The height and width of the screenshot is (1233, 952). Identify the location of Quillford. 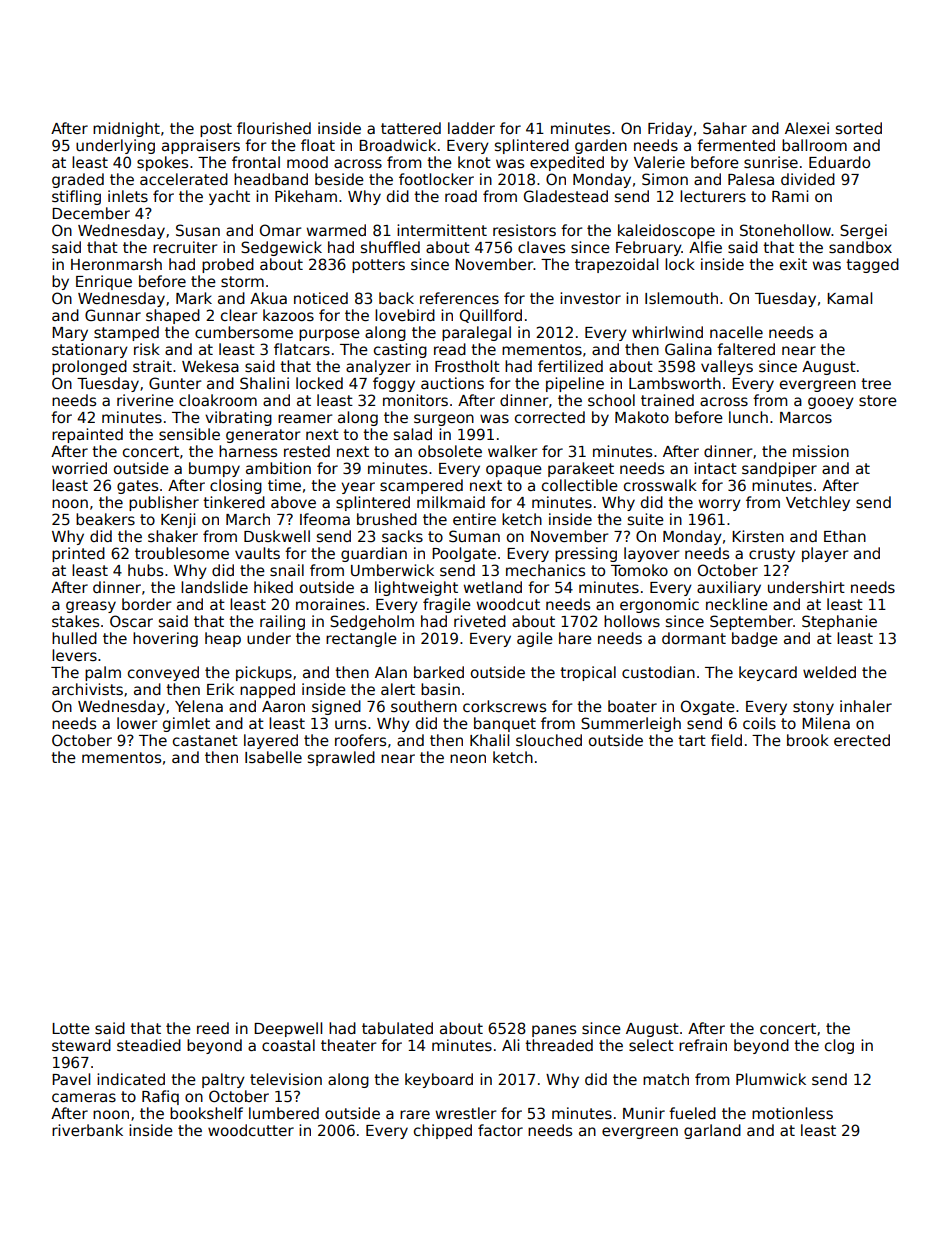
(491, 316).
